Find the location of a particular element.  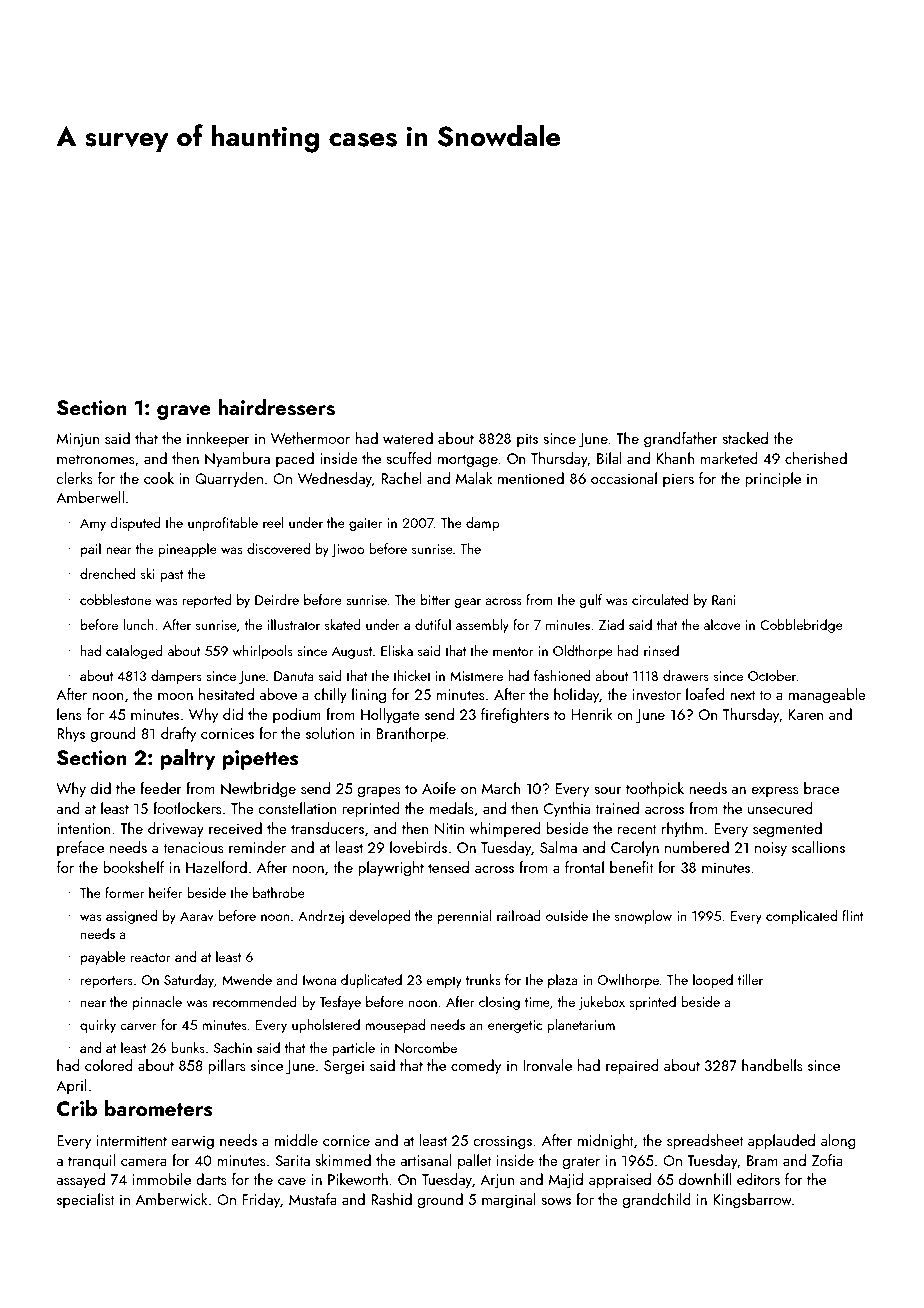

moon is located at coordinates (175, 696).
